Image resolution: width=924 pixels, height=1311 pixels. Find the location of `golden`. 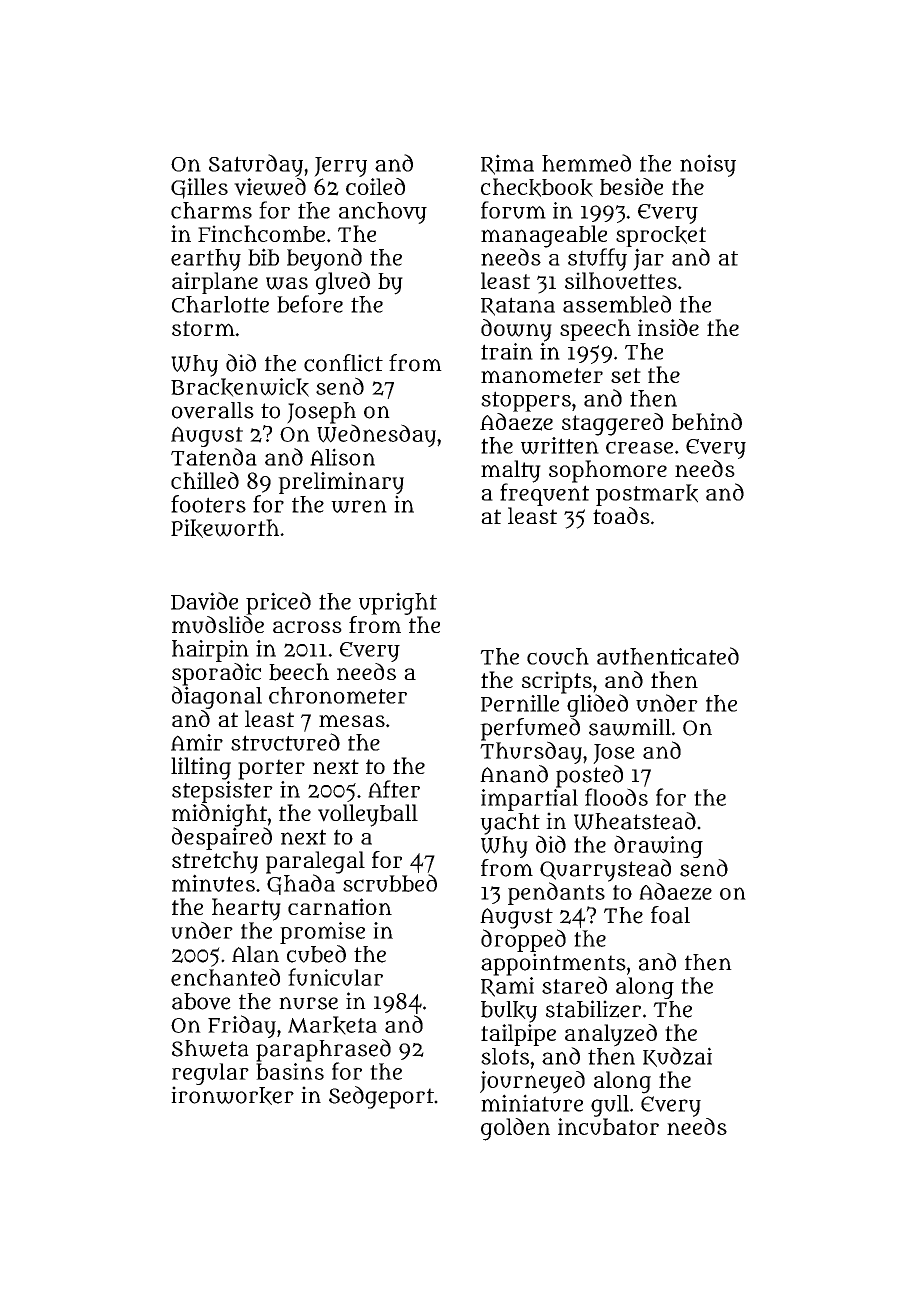

golden is located at coordinates (515, 1129).
